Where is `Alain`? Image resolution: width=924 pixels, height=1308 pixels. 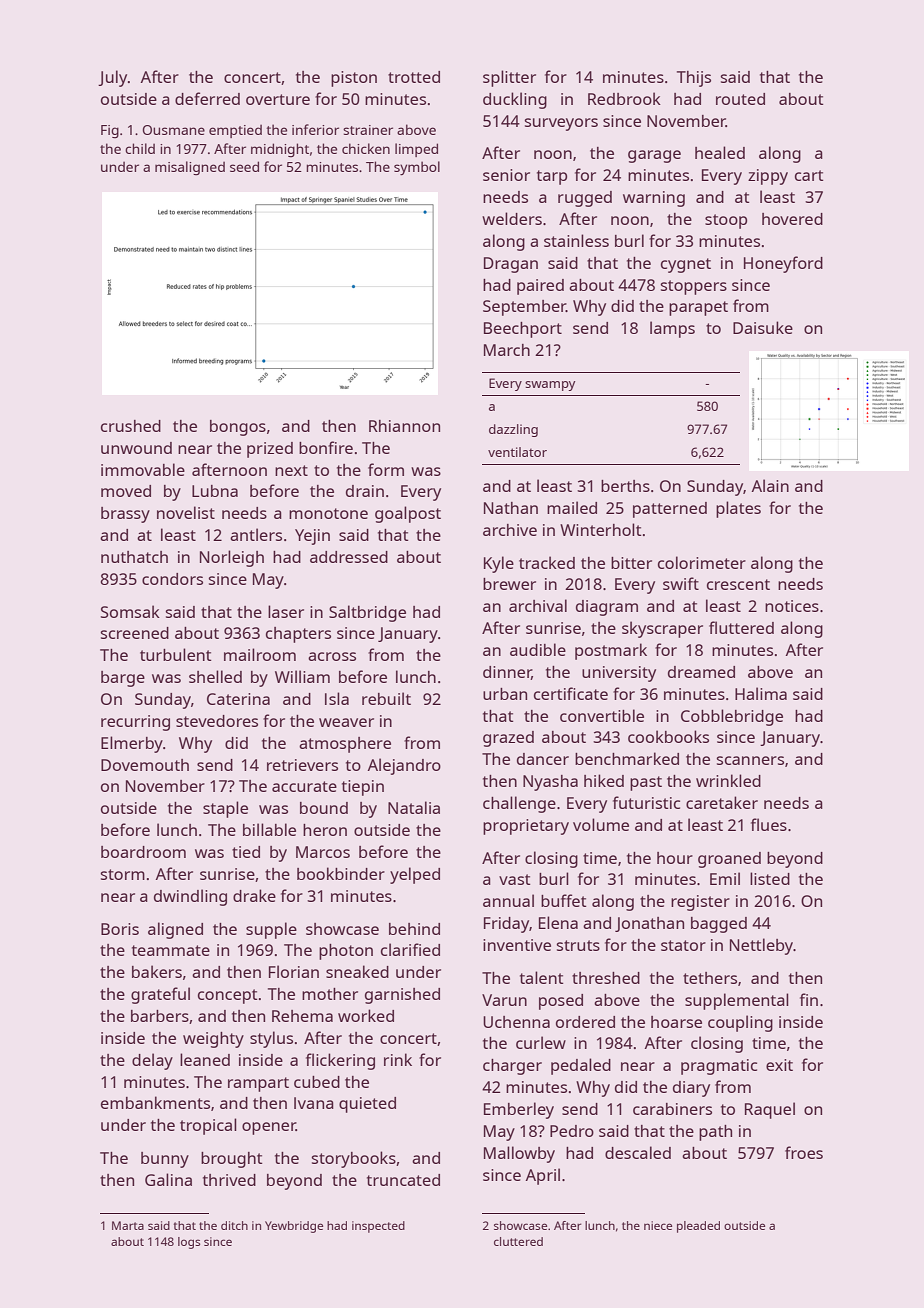
Alain is located at coordinates (770, 485).
